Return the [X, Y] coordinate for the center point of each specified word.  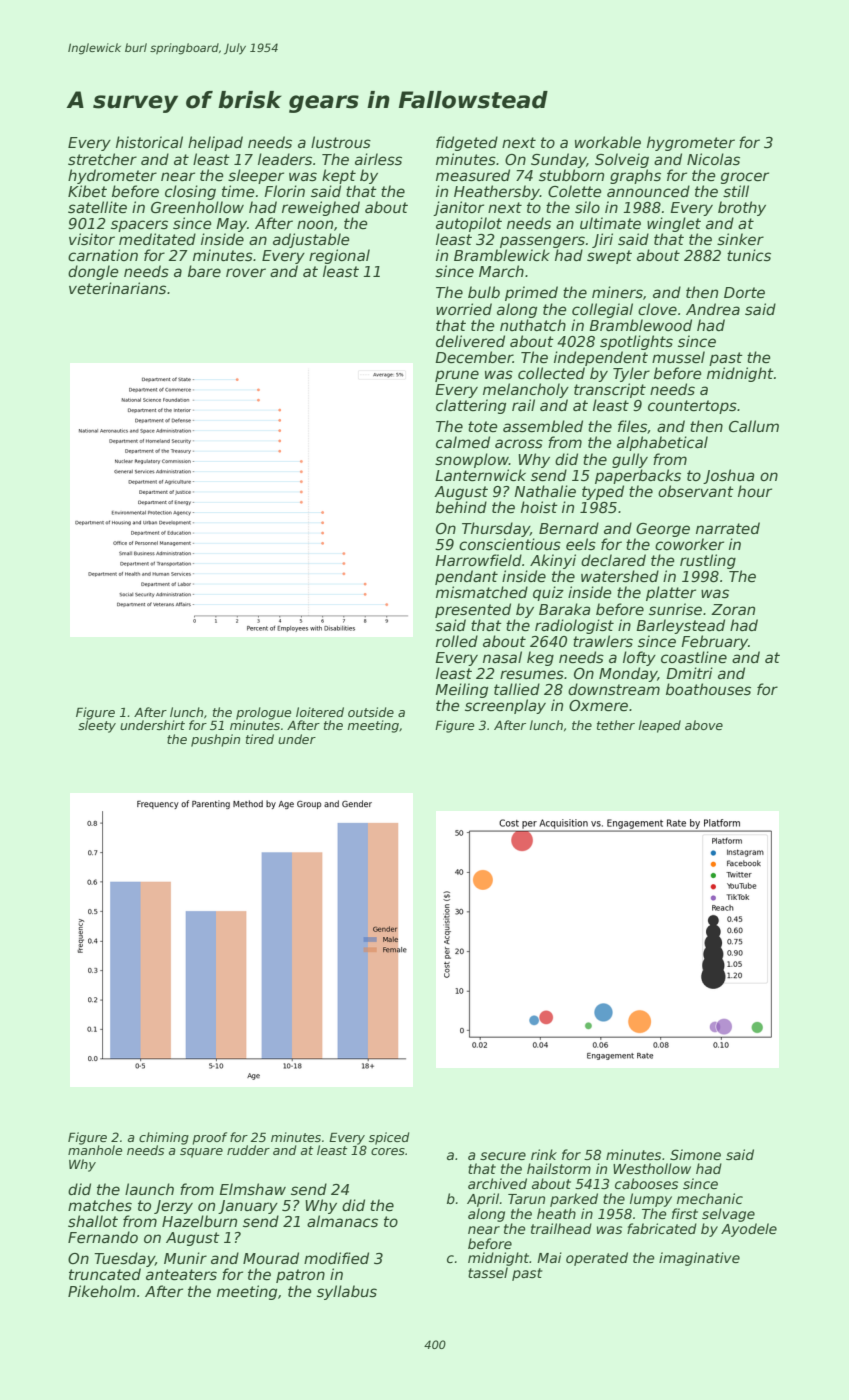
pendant [466, 577]
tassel [488, 1272]
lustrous [341, 142]
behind [461, 507]
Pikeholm [101, 1291]
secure [503, 1156]
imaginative [699, 1259]
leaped [660, 726]
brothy [742, 208]
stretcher [102, 159]
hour [755, 491]
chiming [164, 1138]
